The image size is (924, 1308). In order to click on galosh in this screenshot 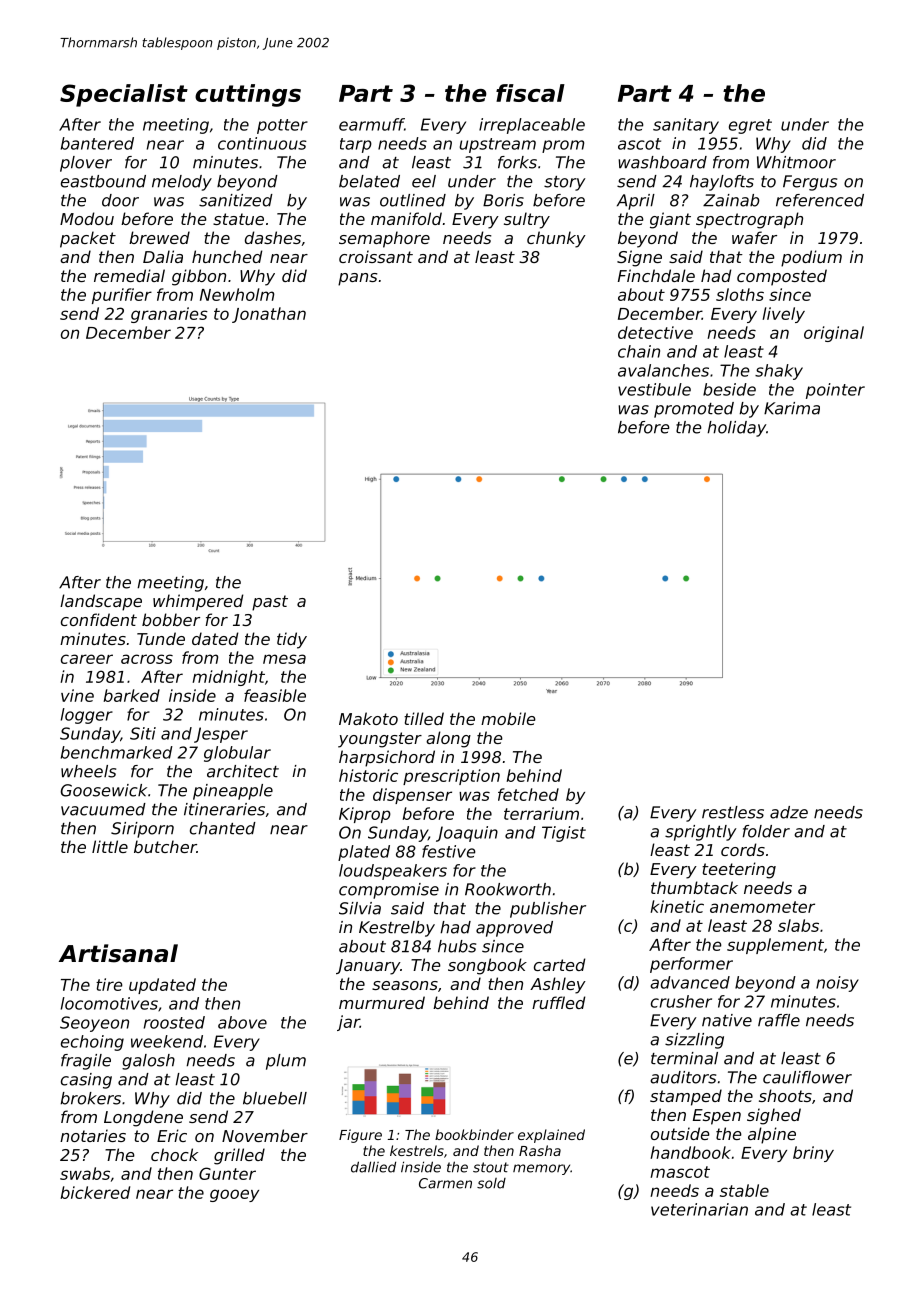, I will do `click(148, 1062)`.
